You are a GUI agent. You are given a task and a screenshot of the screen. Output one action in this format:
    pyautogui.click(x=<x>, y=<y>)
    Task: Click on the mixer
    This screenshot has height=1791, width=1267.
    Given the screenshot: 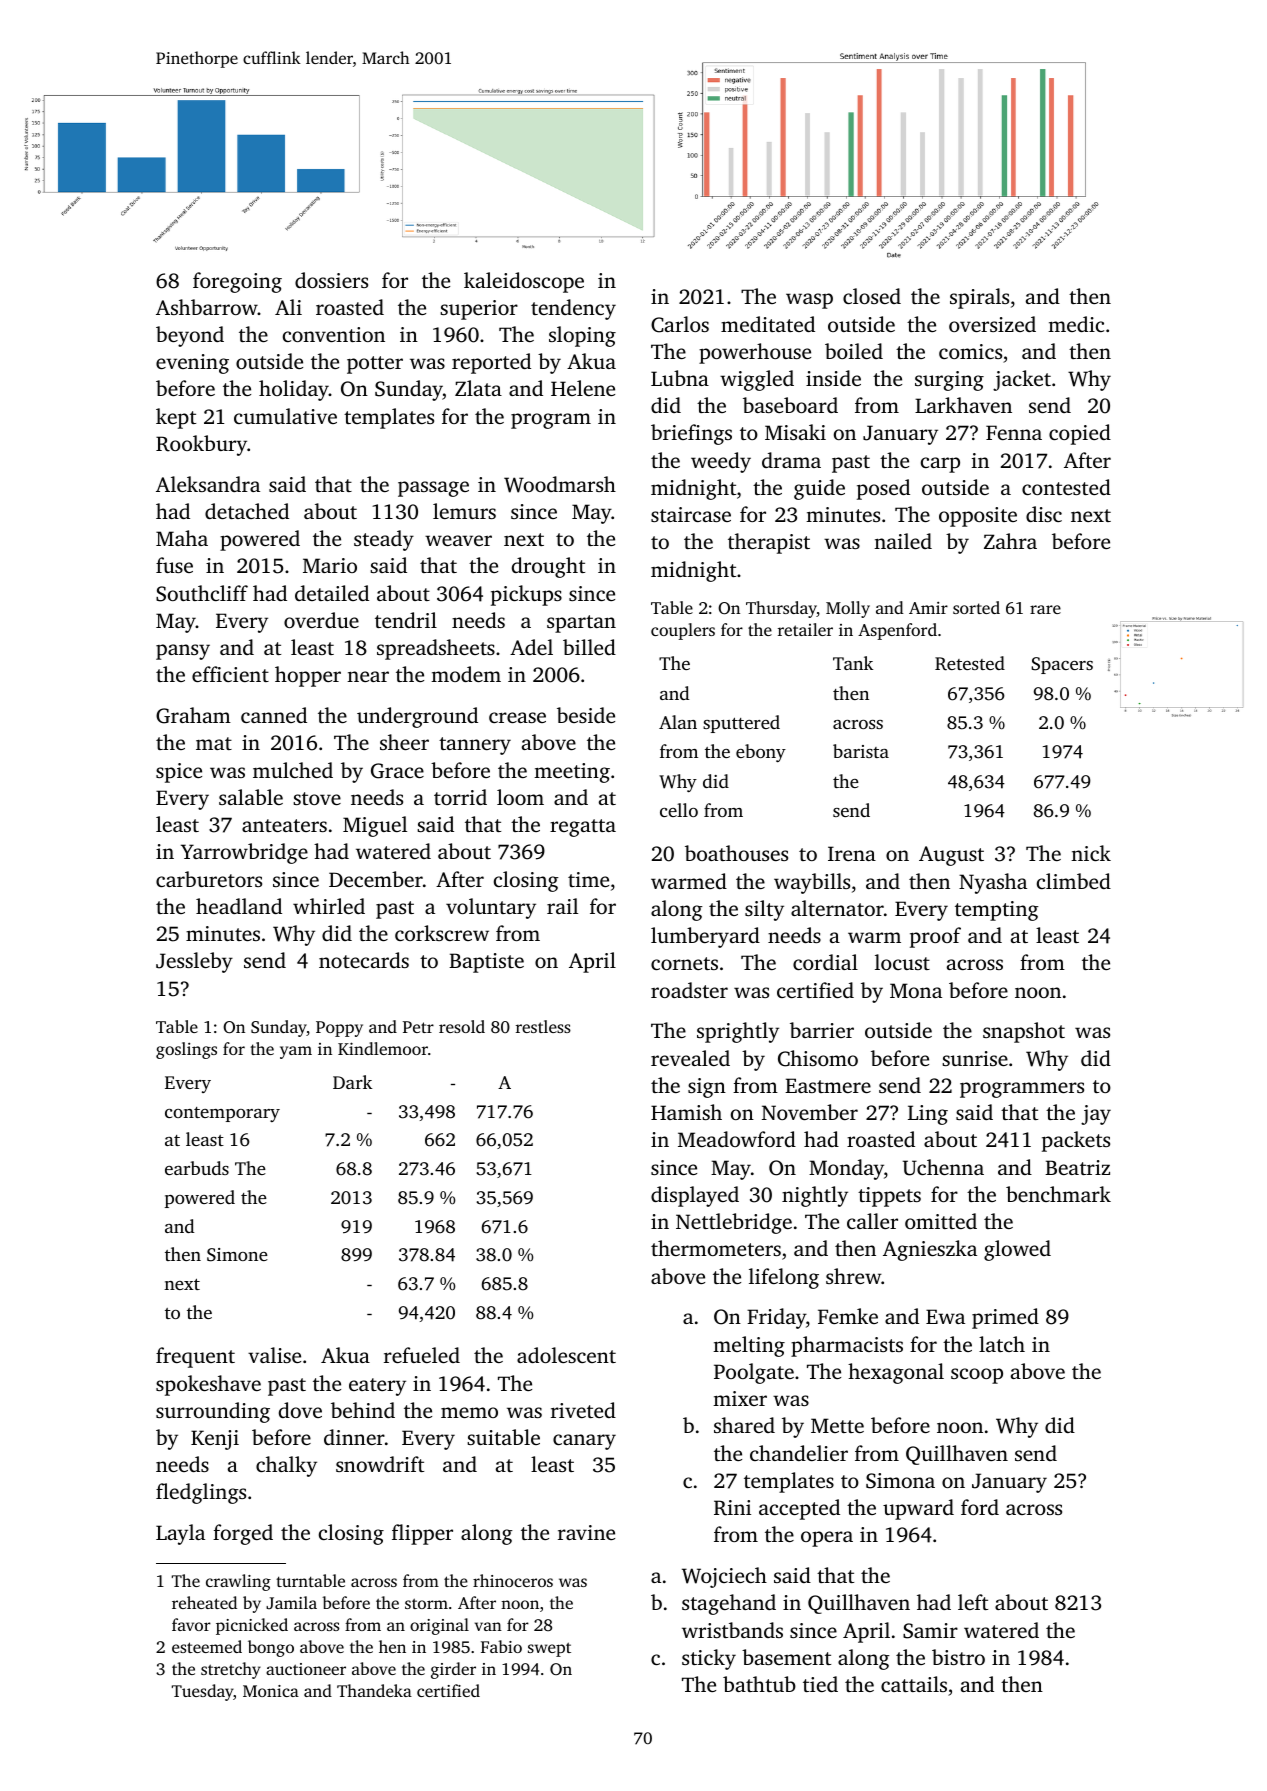 What is the action you would take?
    pyautogui.click(x=740, y=1398)
